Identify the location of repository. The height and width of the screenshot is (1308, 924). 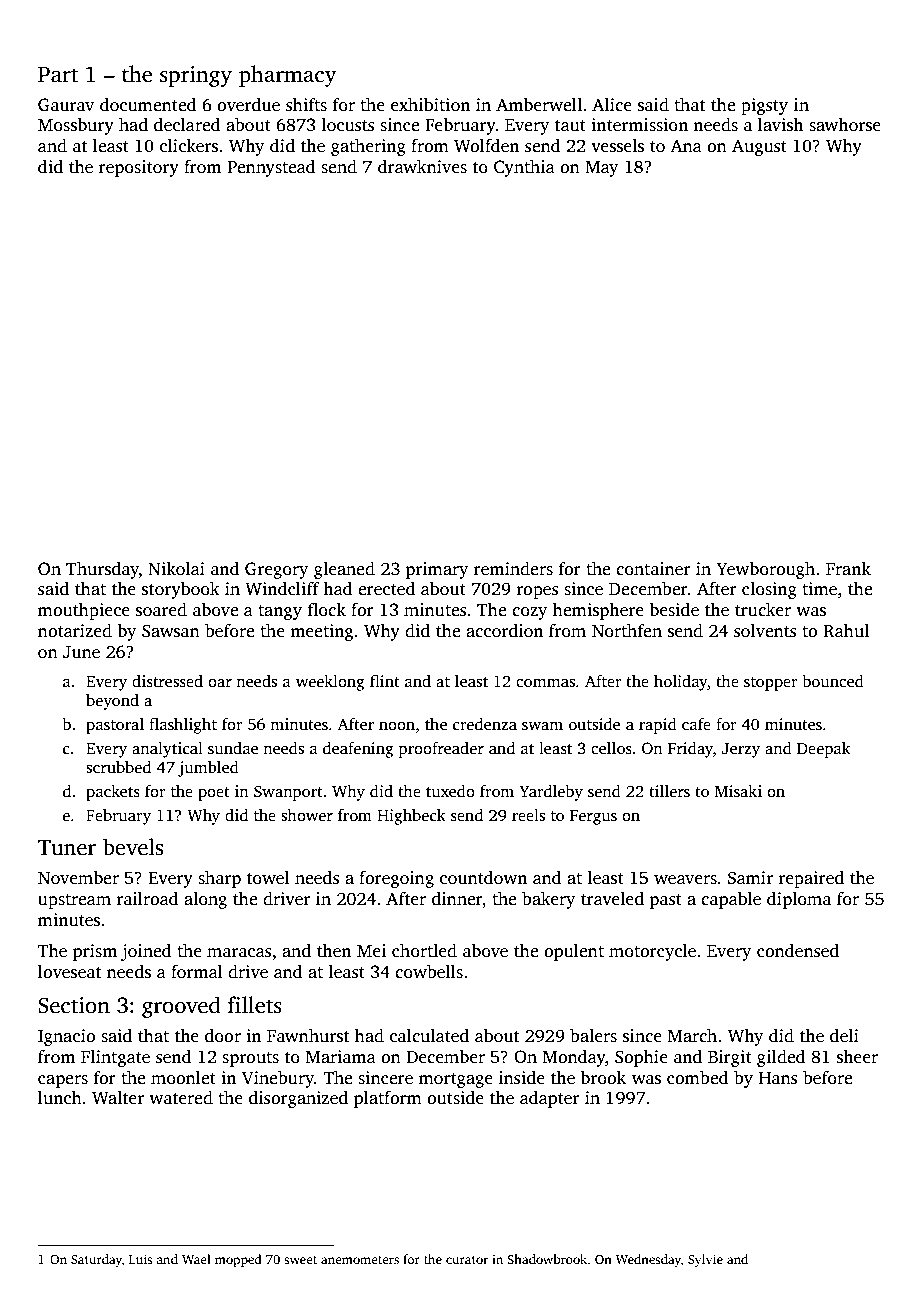
(139, 168).
